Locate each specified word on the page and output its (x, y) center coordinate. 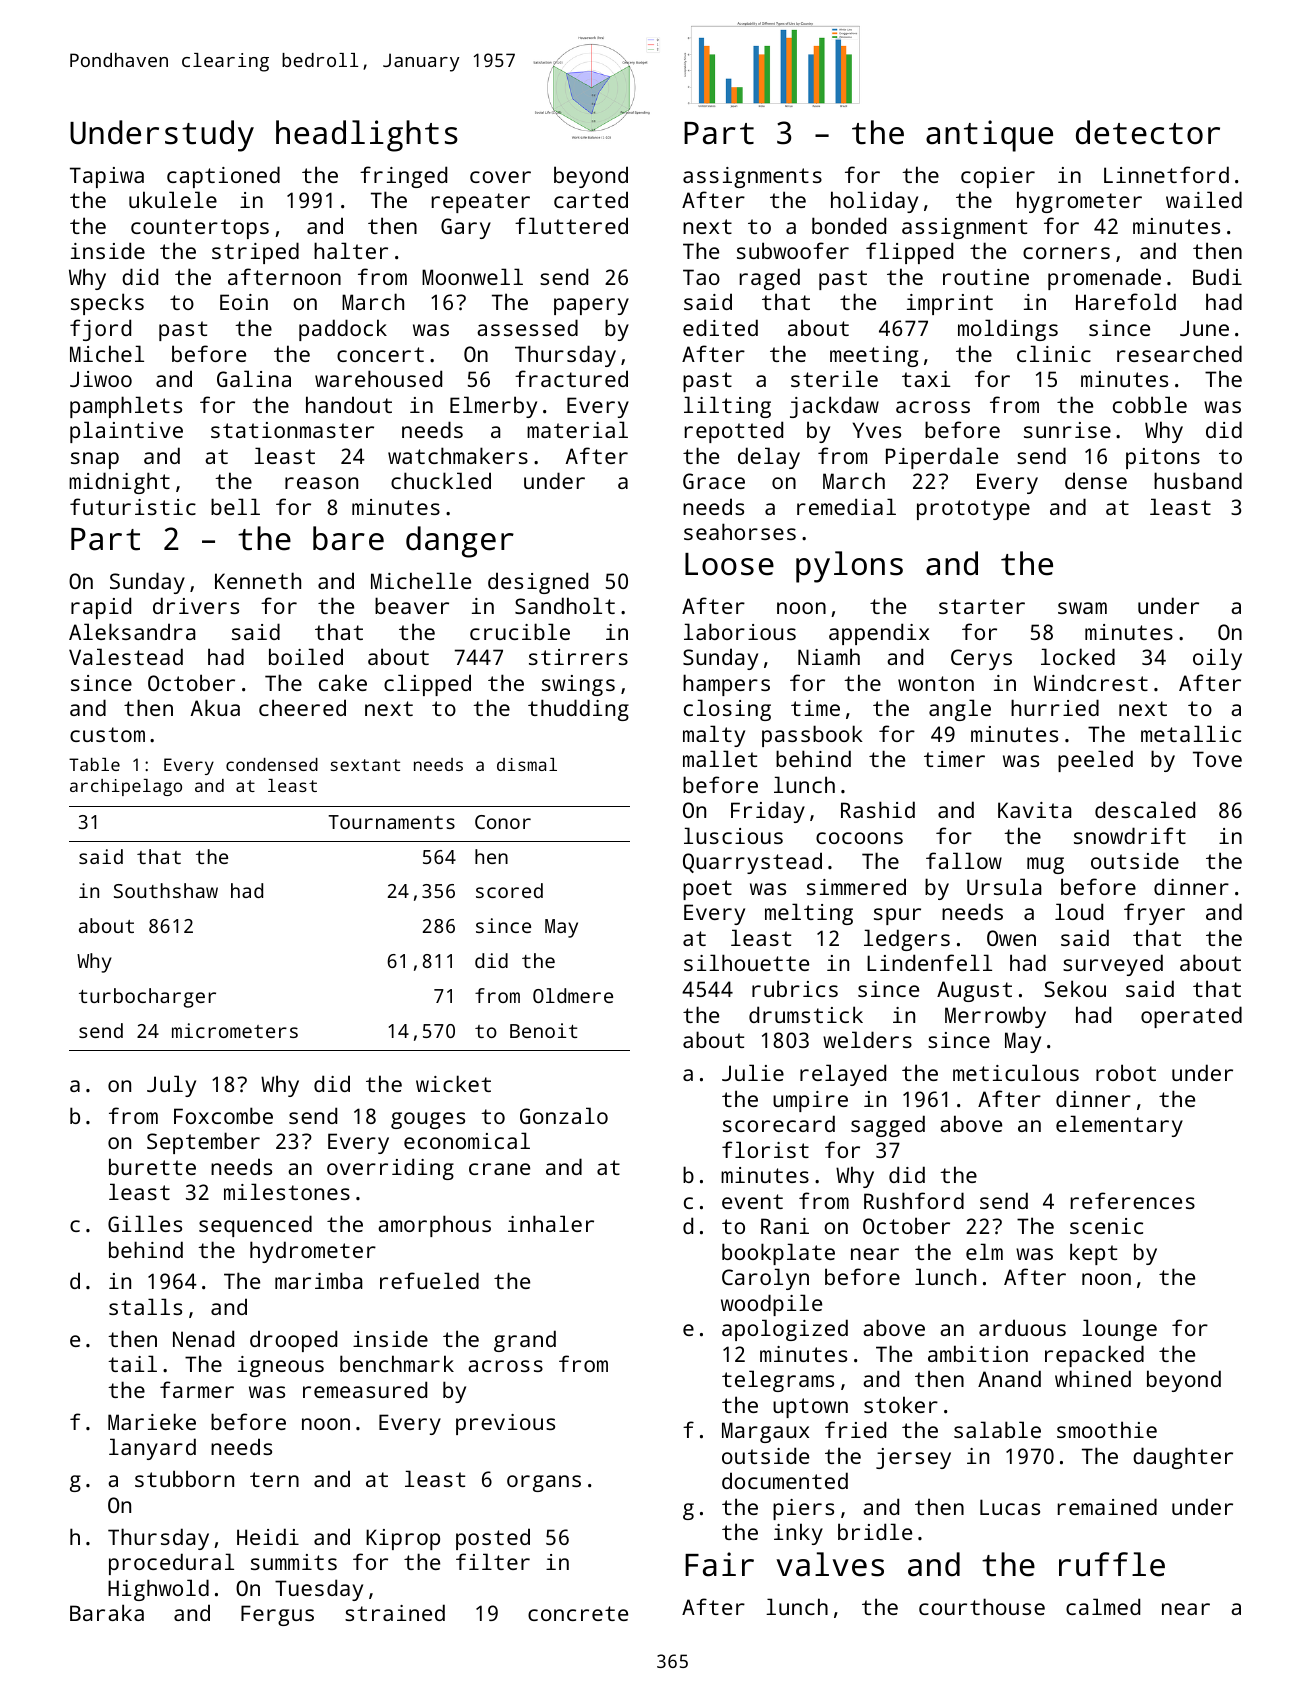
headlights (367, 136)
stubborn (184, 1478)
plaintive (126, 432)
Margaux (765, 1432)
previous (505, 1424)
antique (989, 136)
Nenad (203, 1338)
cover (500, 177)
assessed (527, 327)
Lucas (1010, 1507)
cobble (1150, 404)
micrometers (235, 1030)
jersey (913, 1458)
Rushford (914, 1200)
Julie (753, 1072)
